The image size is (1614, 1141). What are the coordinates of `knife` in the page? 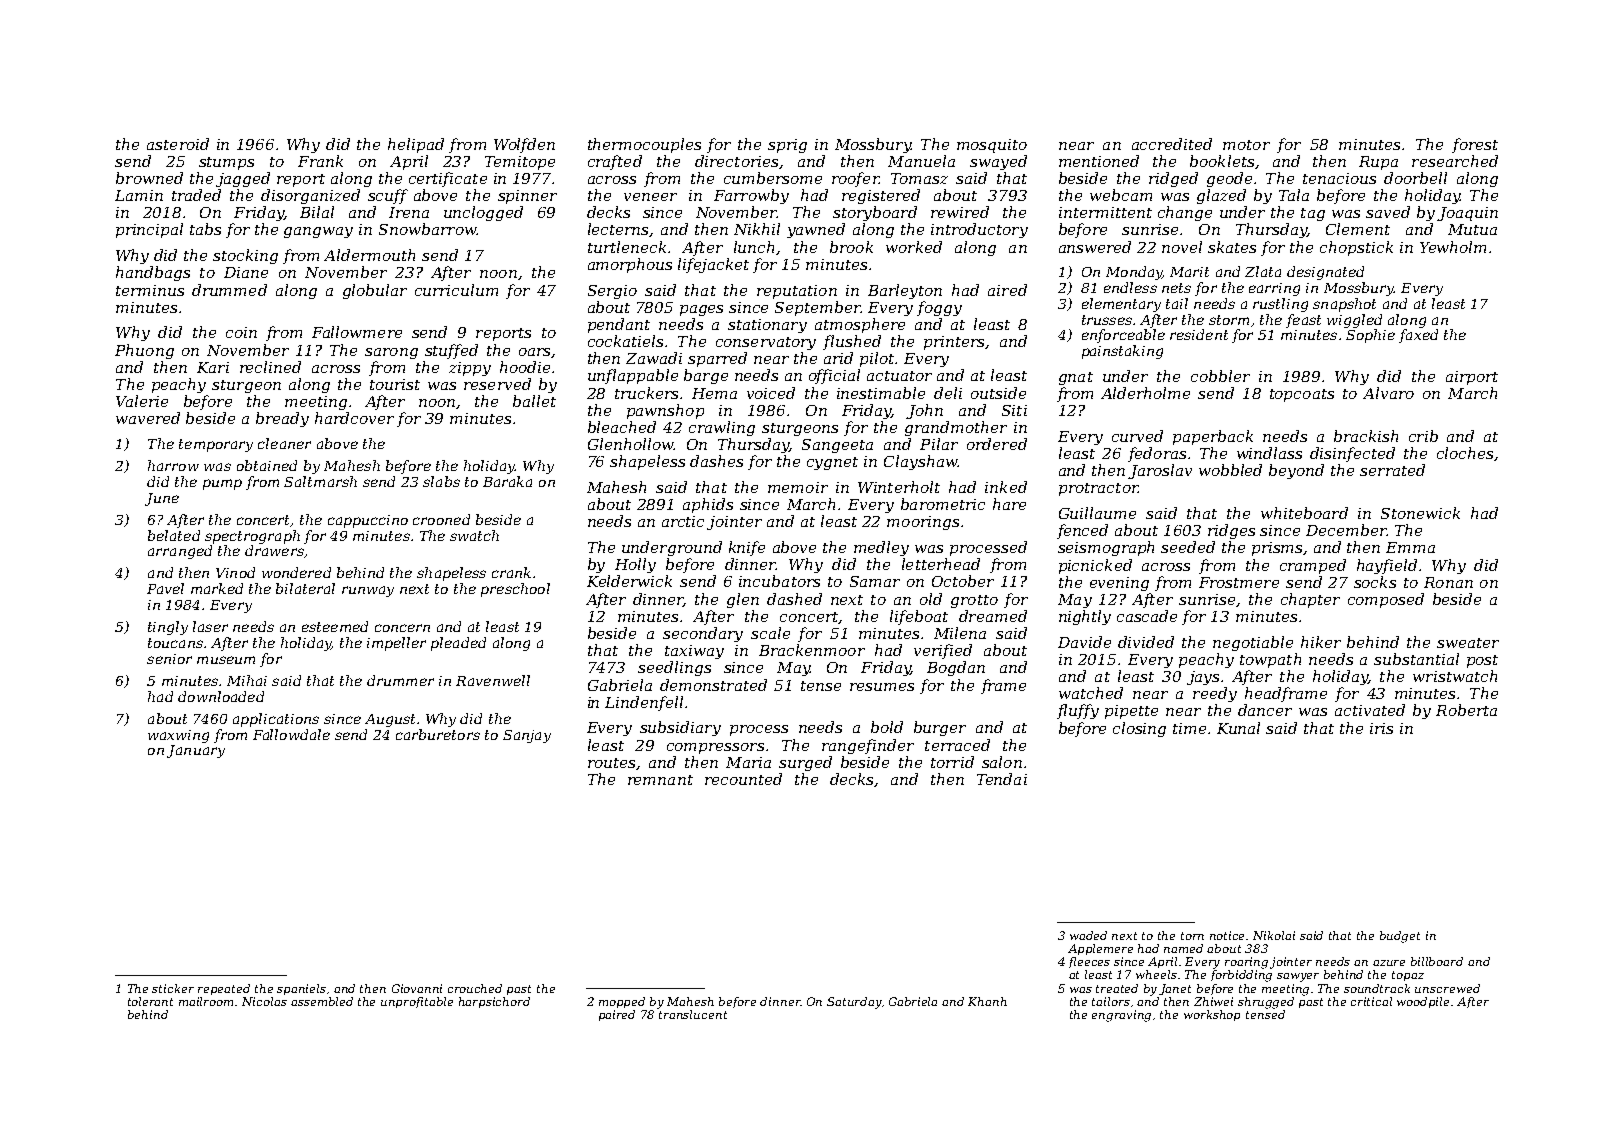 It's located at (747, 548).
